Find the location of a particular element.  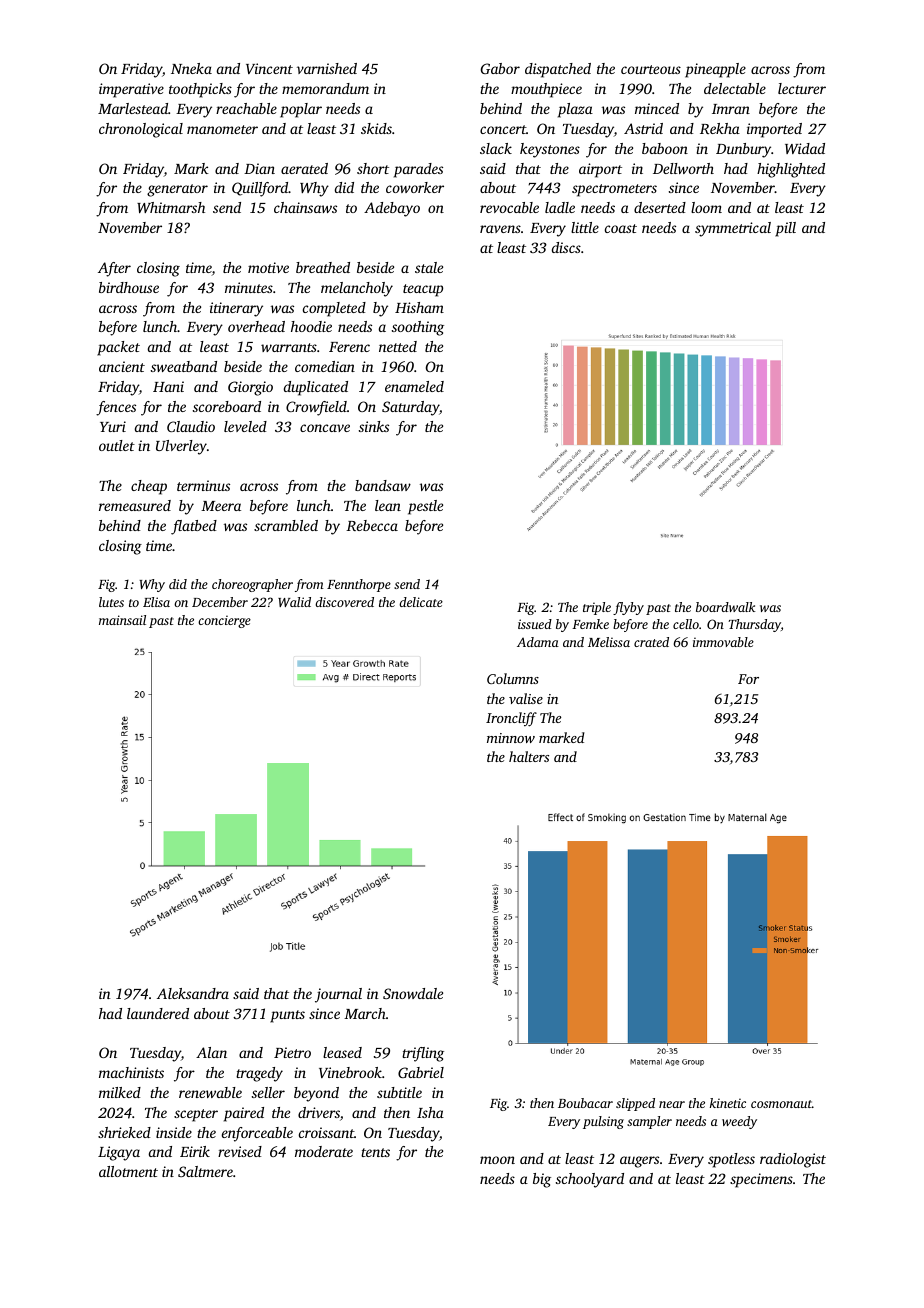

keystones is located at coordinates (550, 150).
